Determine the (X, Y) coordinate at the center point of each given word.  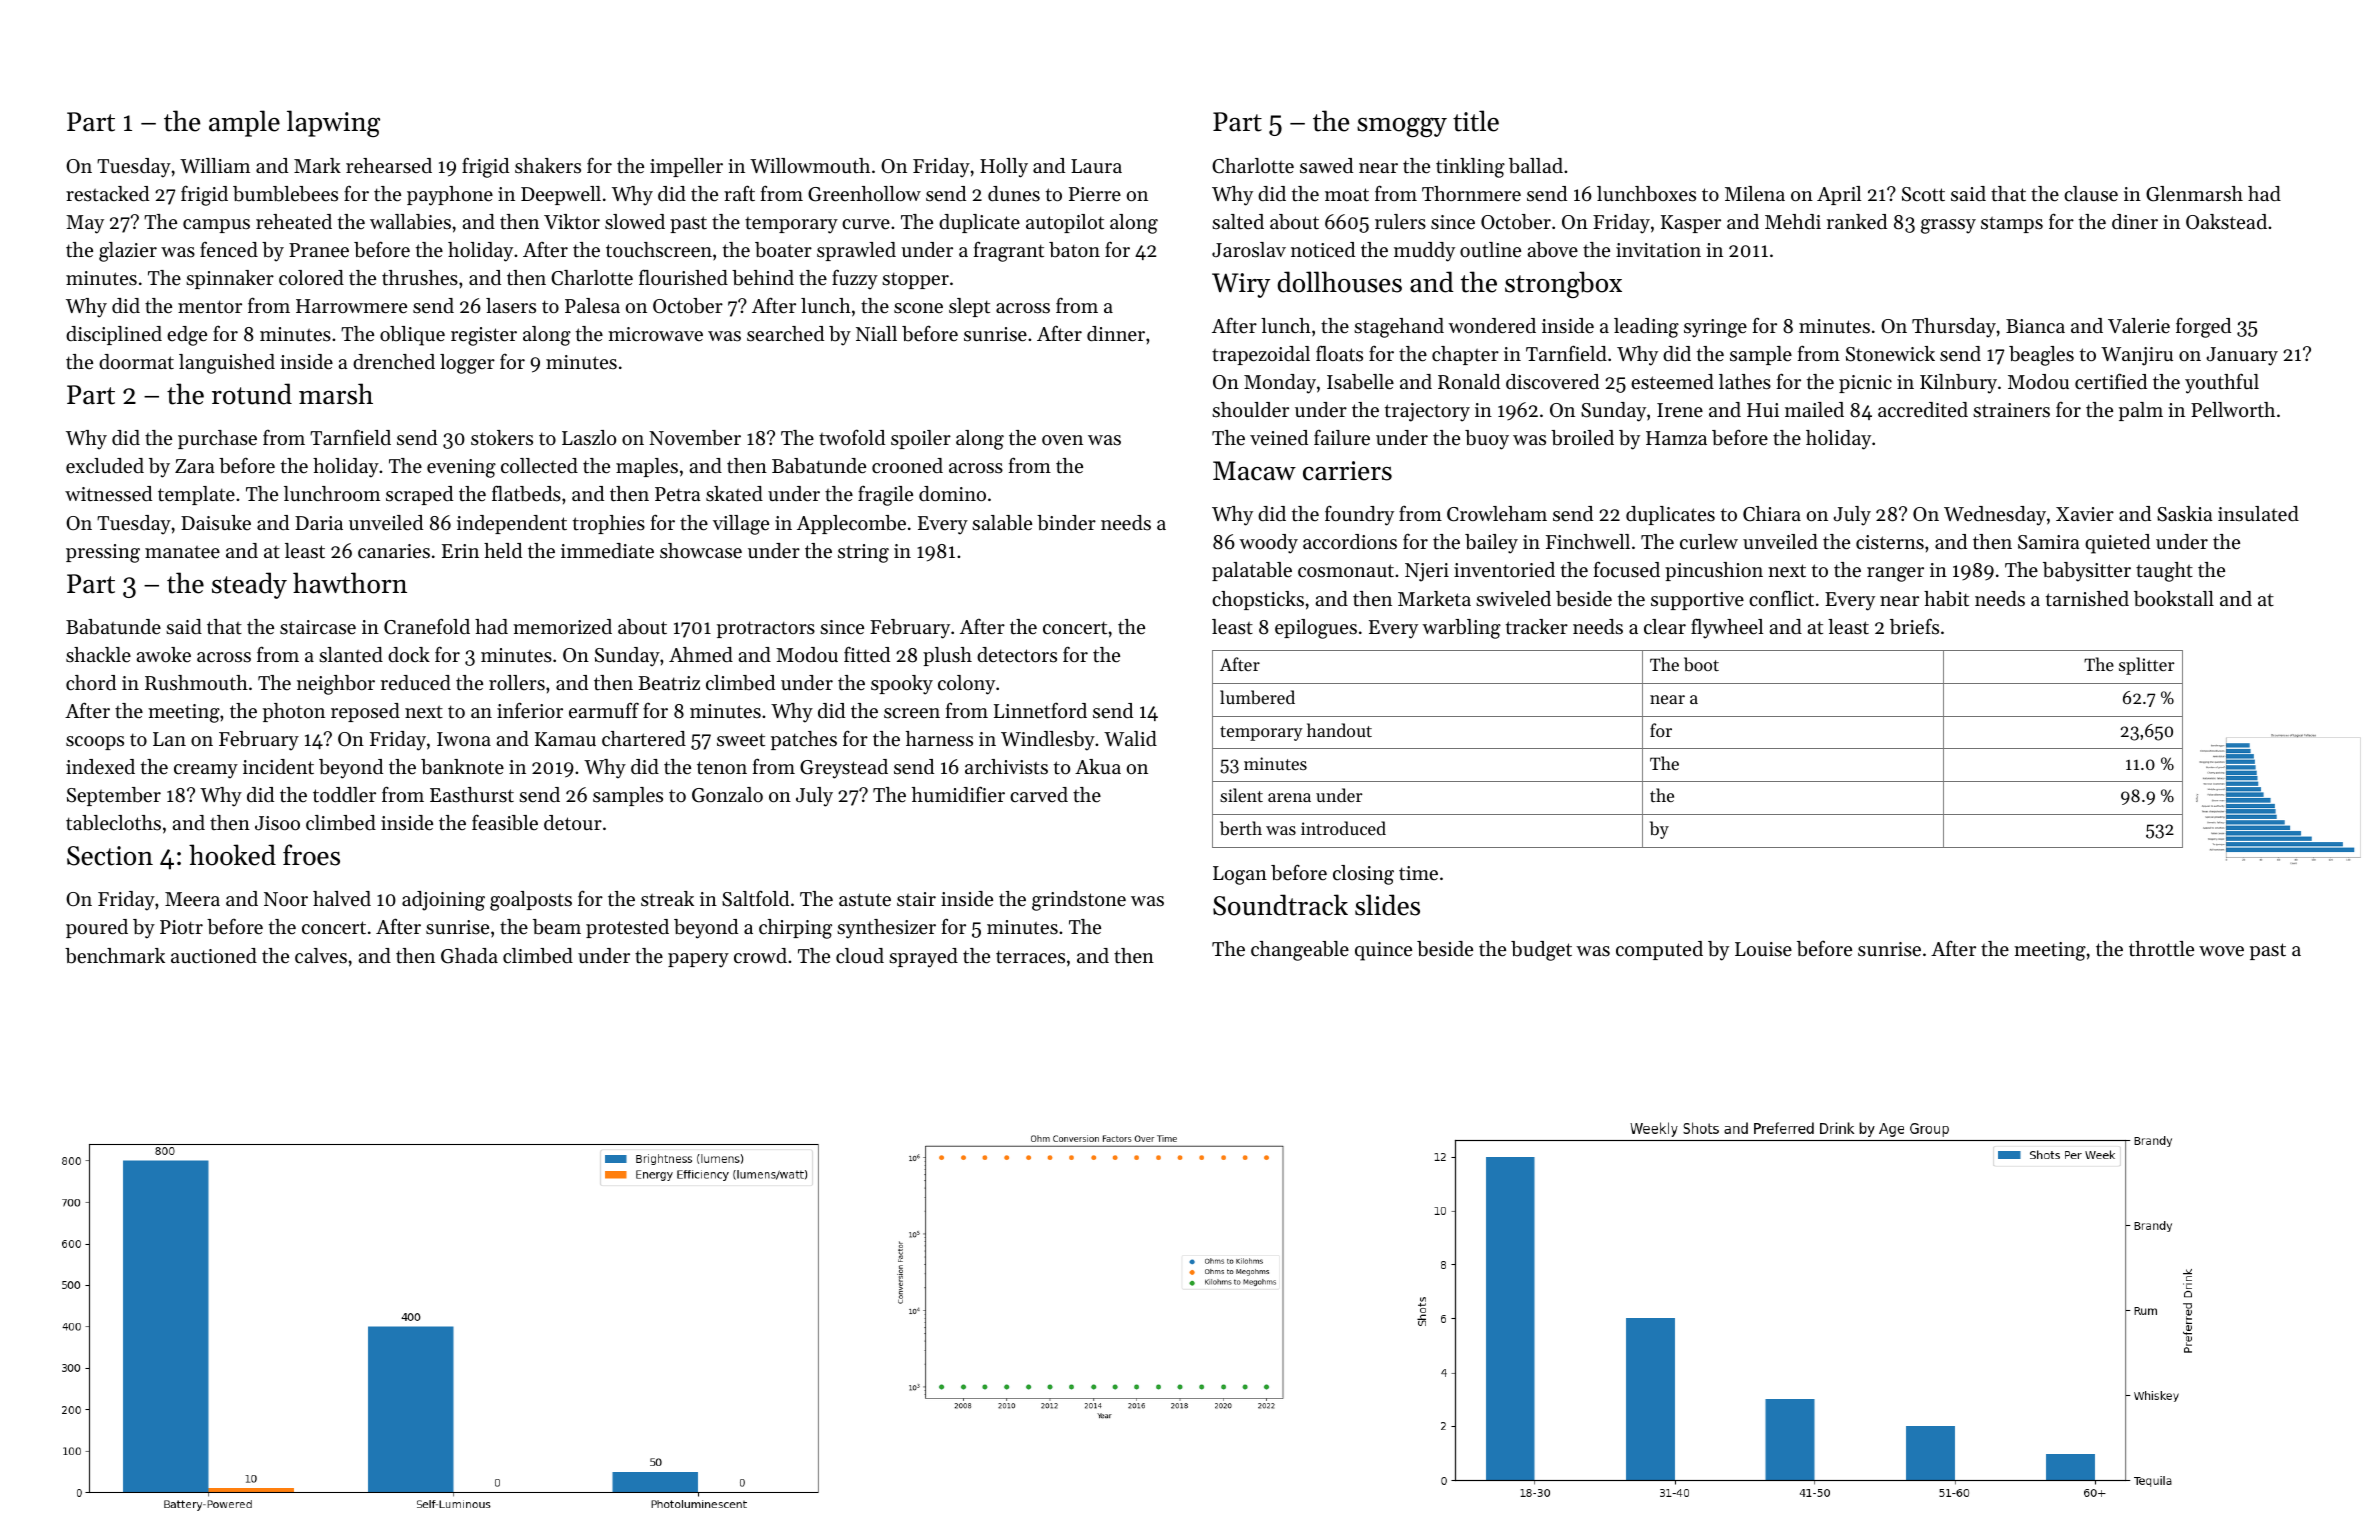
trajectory (1427, 412)
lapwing (333, 123)
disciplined (114, 335)
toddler (344, 795)
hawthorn (350, 583)
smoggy (1402, 127)
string (863, 553)
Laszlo (589, 438)
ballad (1536, 166)
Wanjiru (2137, 356)
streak (667, 899)
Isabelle (1360, 382)
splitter (2146, 666)
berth (1241, 828)
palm (2141, 411)
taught (2164, 572)
